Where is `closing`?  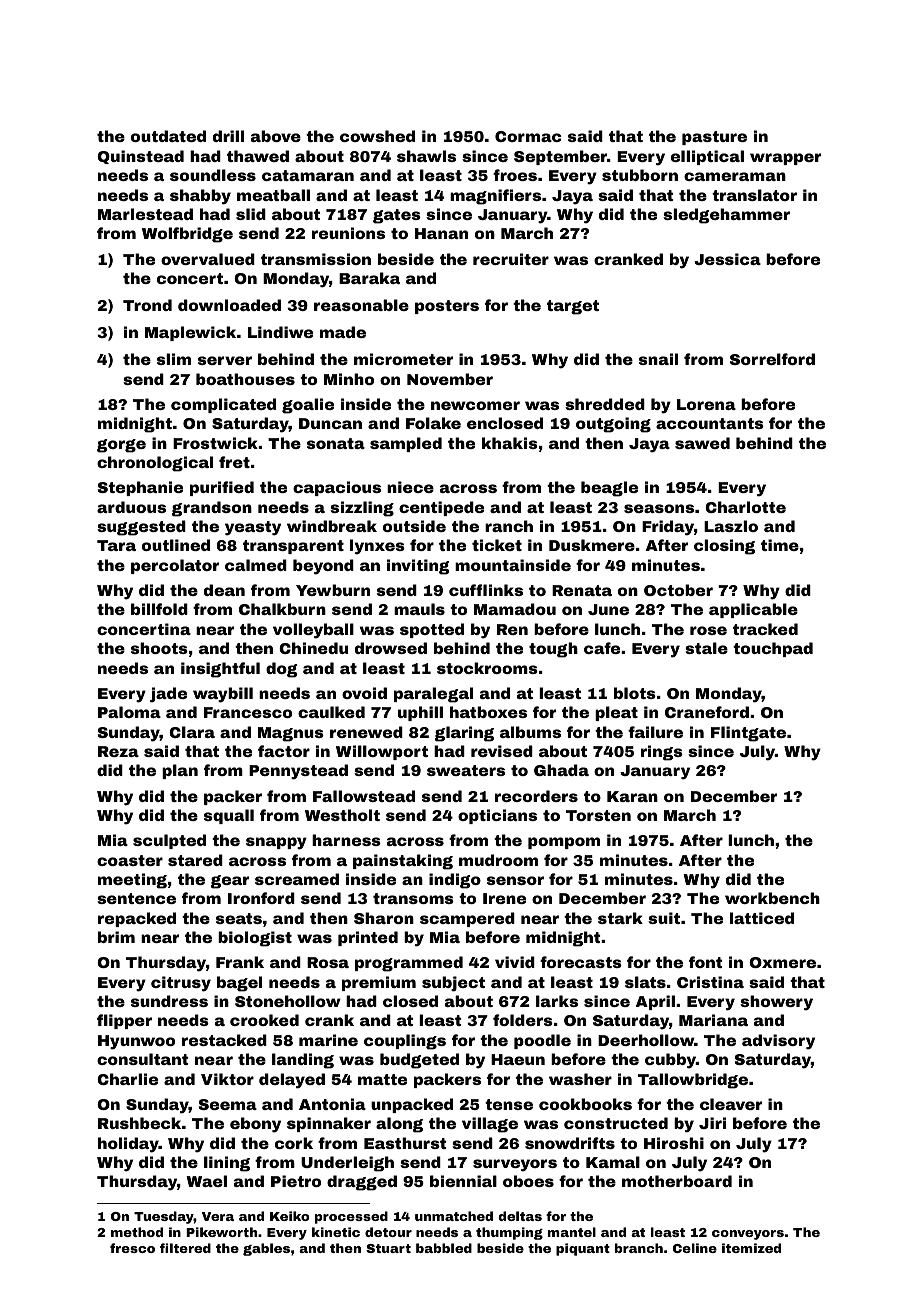 closing is located at coordinates (724, 547).
